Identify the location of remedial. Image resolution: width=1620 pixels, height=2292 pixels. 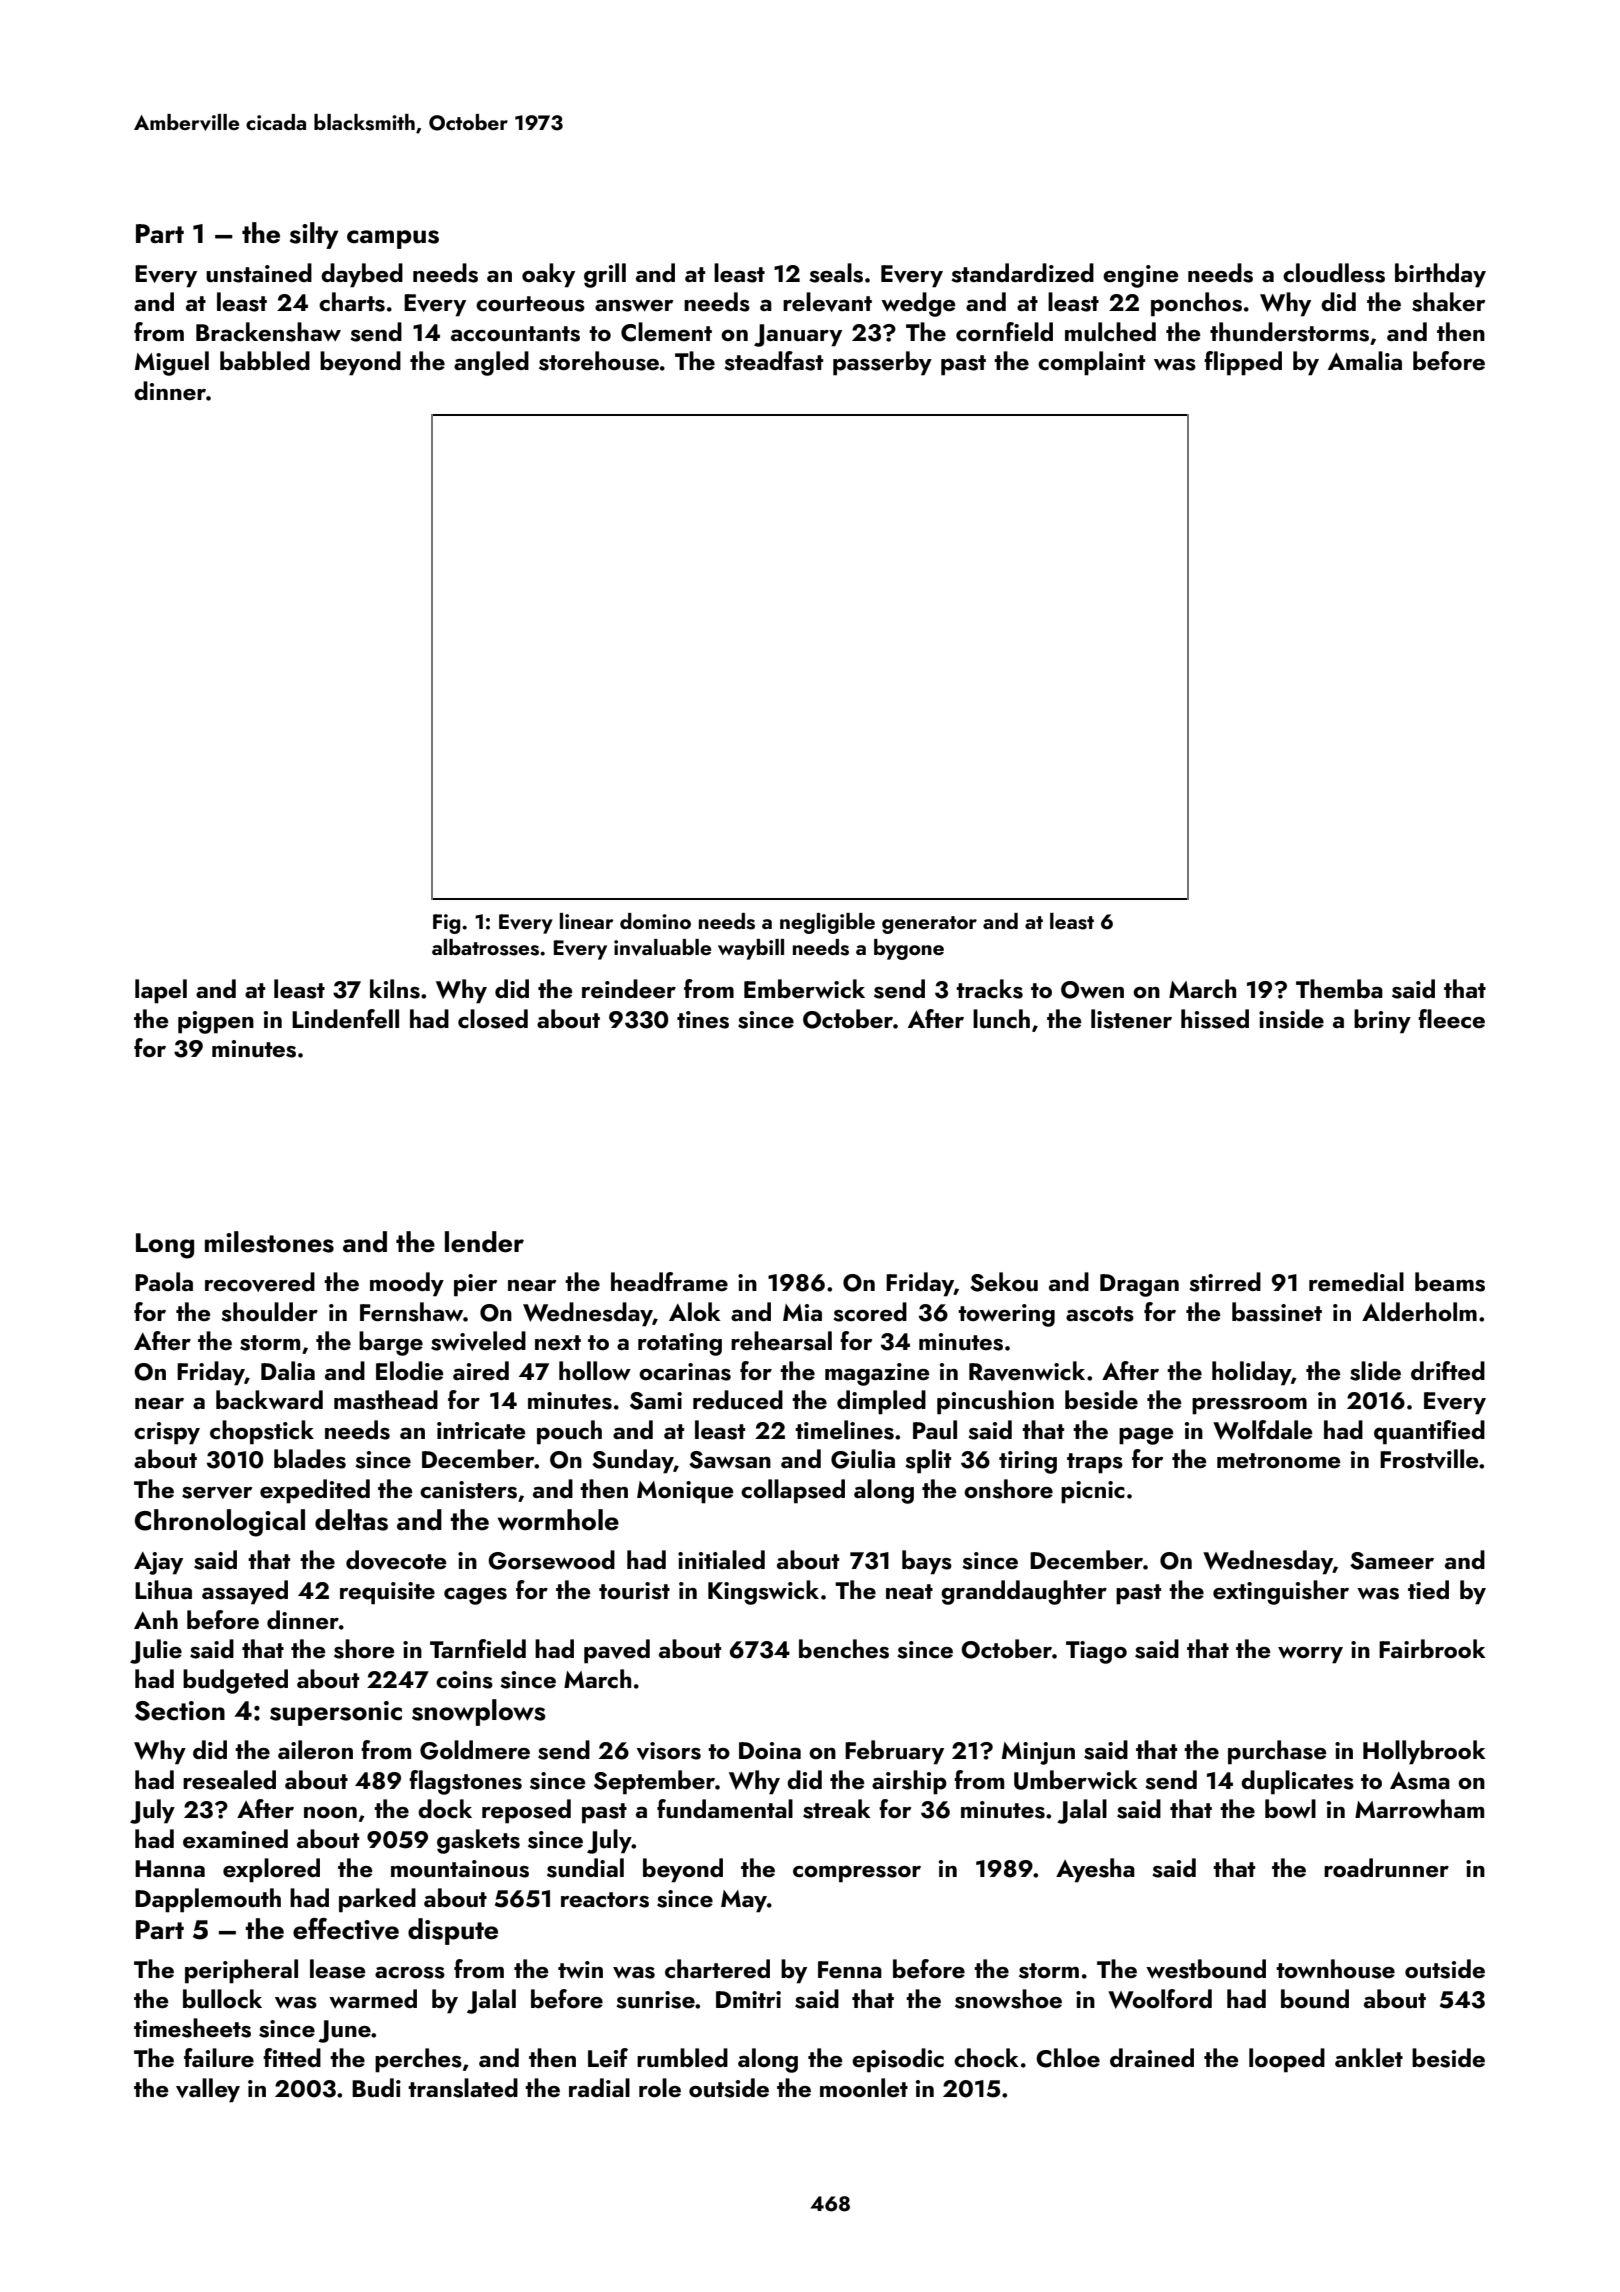
(1356, 1281).
